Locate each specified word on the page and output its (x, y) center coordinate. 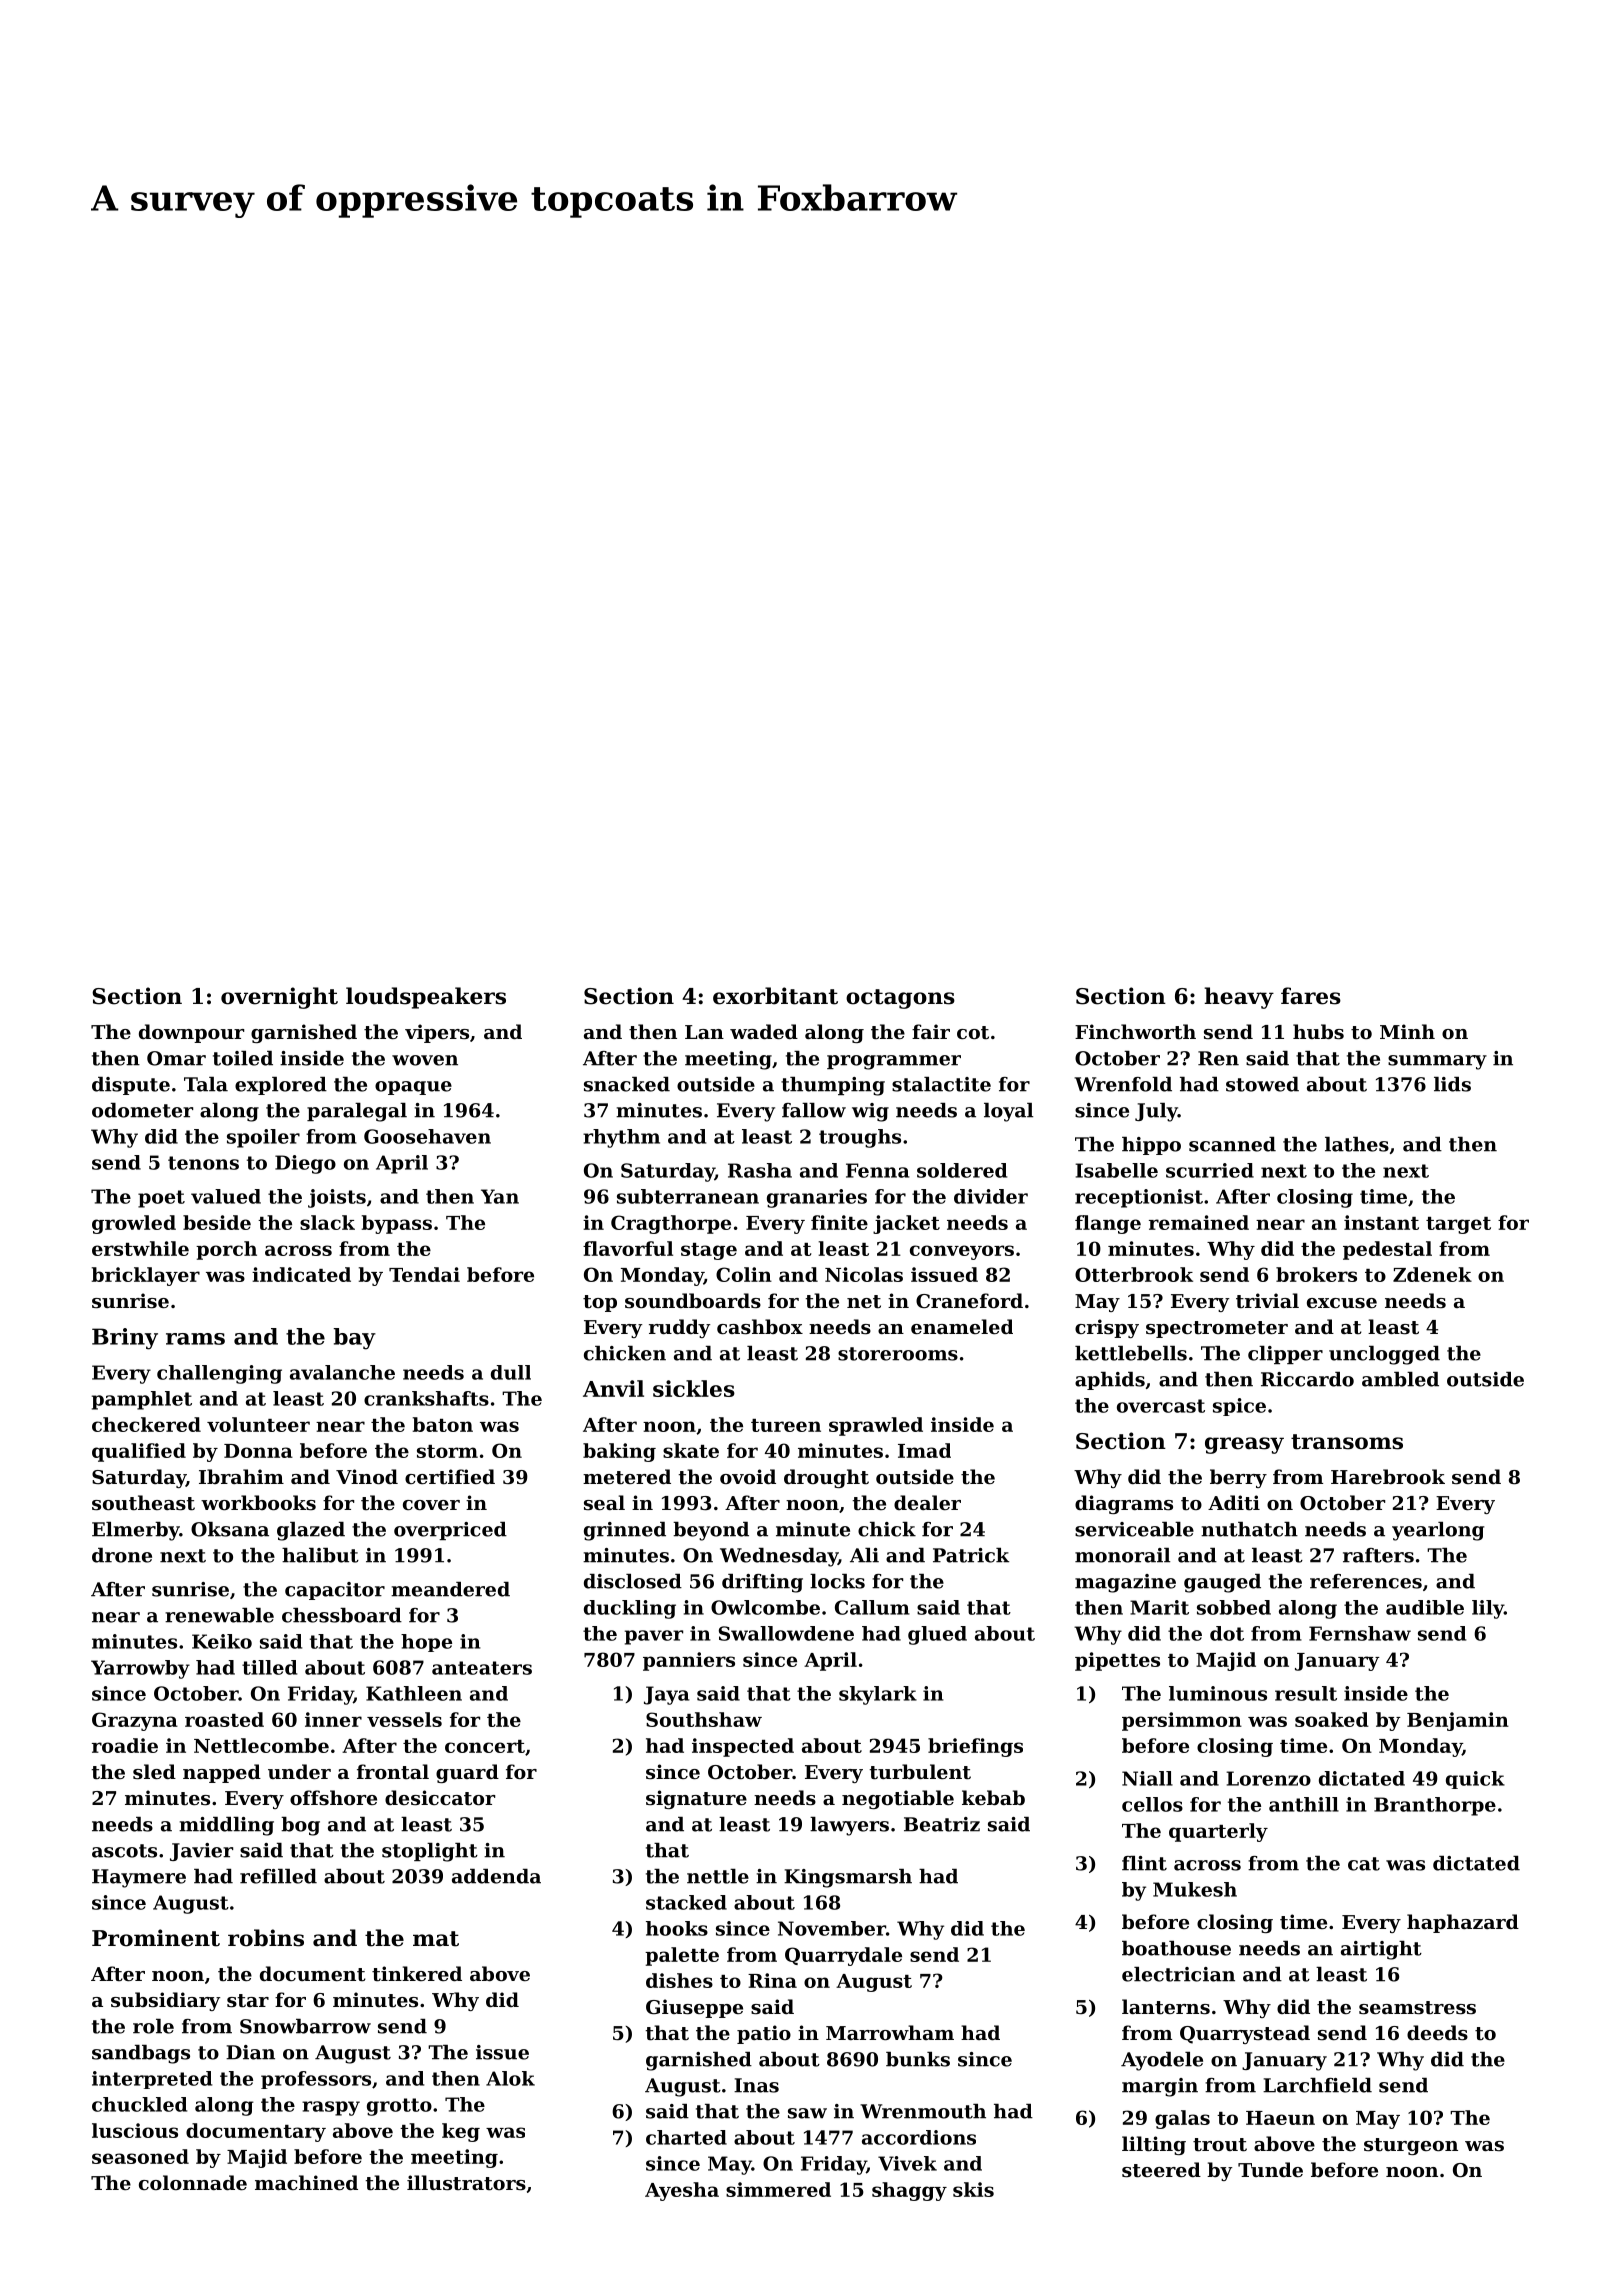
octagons (900, 999)
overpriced (450, 1531)
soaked (1332, 1719)
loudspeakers (426, 998)
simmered (778, 2189)
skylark (878, 1695)
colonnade (193, 2182)
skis (973, 2189)
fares (1311, 996)
